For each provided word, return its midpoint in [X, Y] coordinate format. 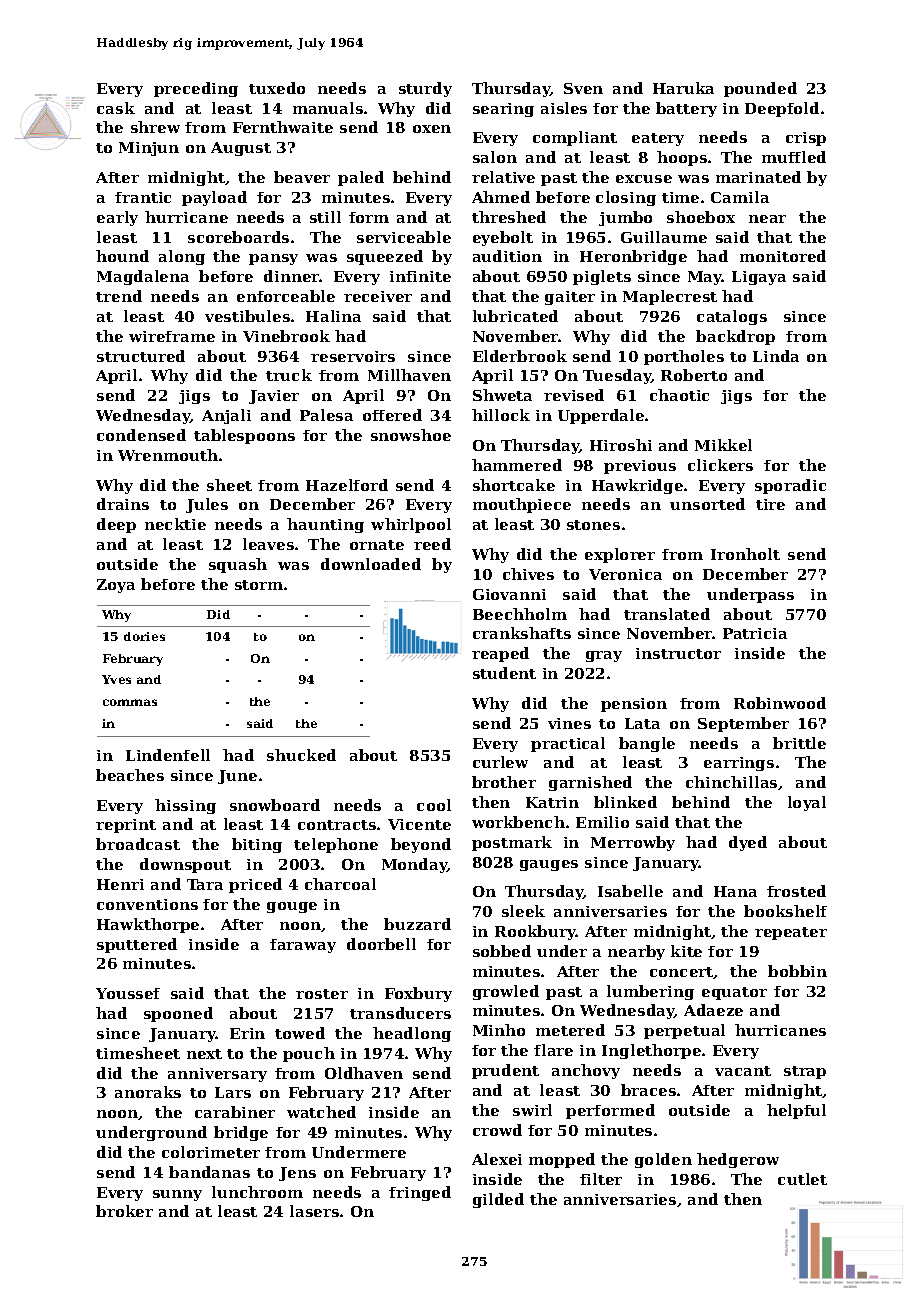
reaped [500, 654]
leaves [268, 544]
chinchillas [731, 782]
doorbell [381, 944]
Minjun [149, 149]
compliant [575, 138]
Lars [233, 1092]
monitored [783, 256]
